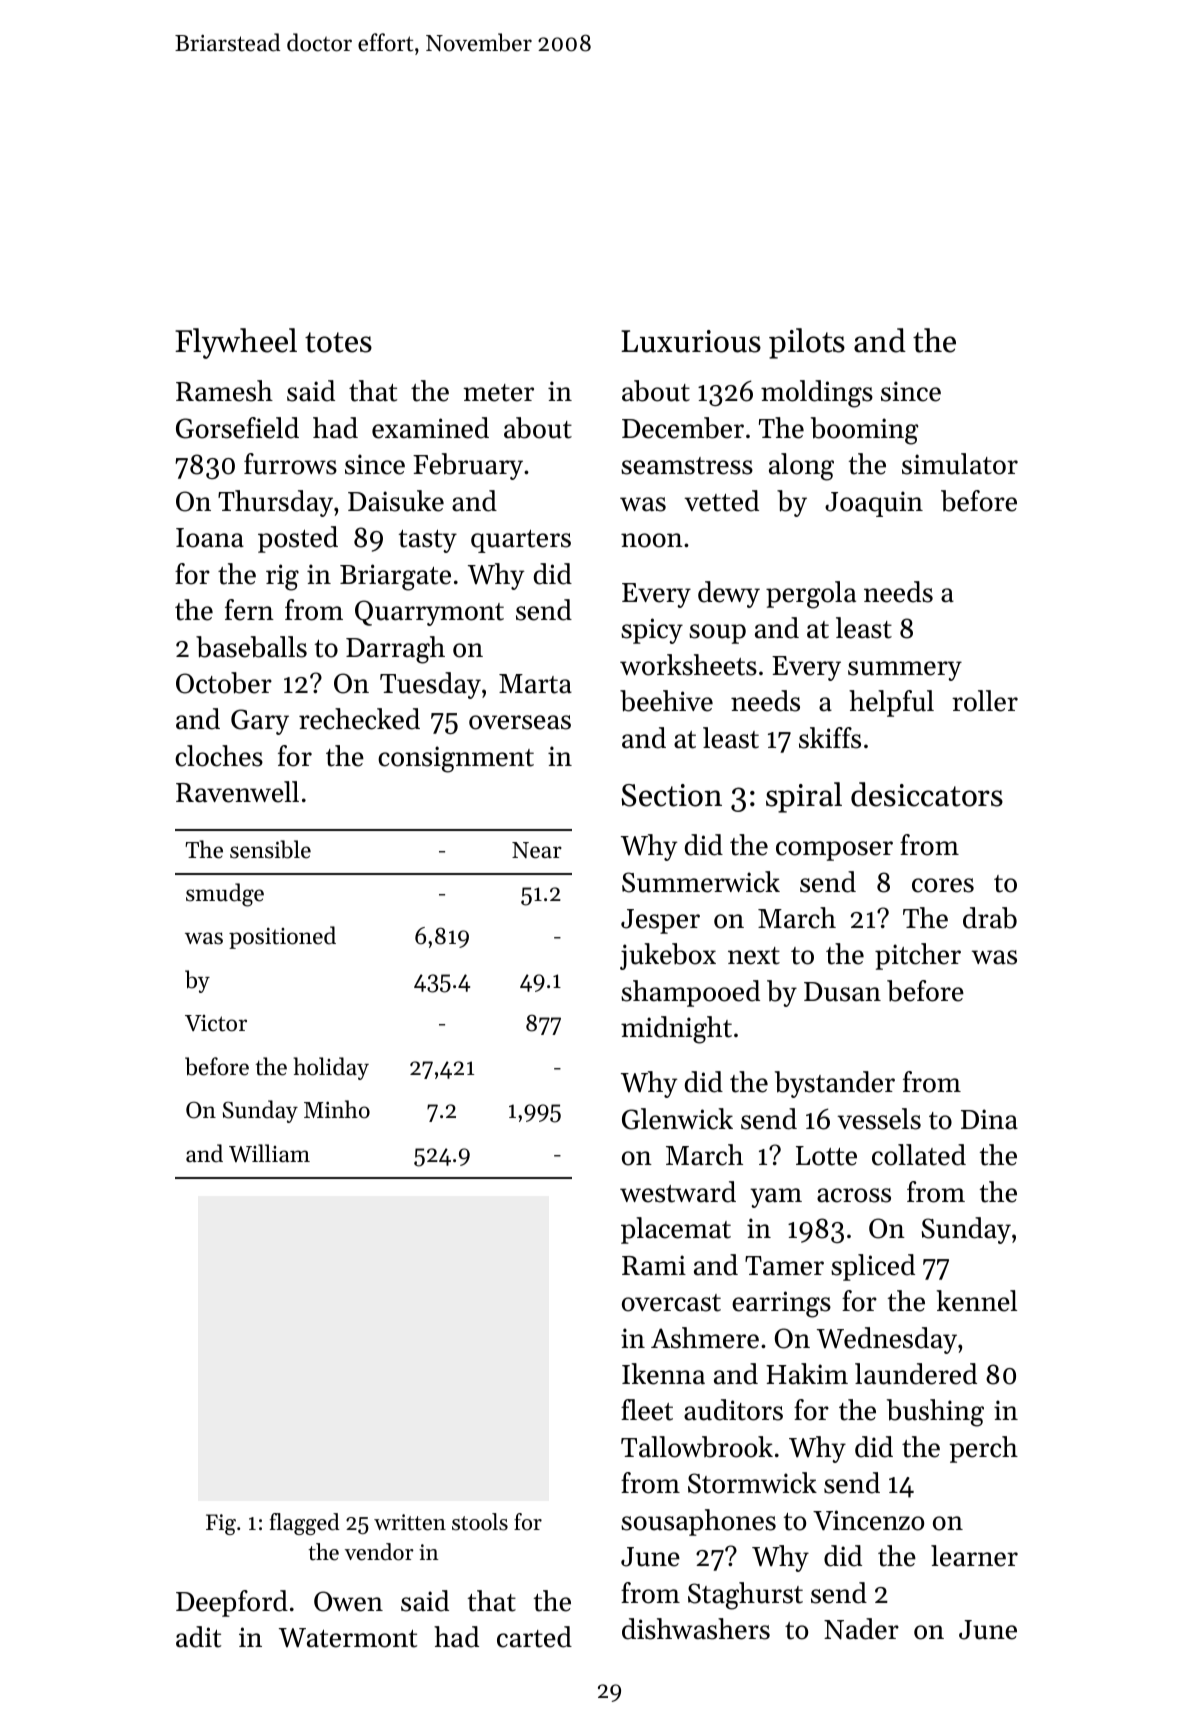 This screenshot has height=1728, width=1193. I want to click on William, so click(269, 1153).
